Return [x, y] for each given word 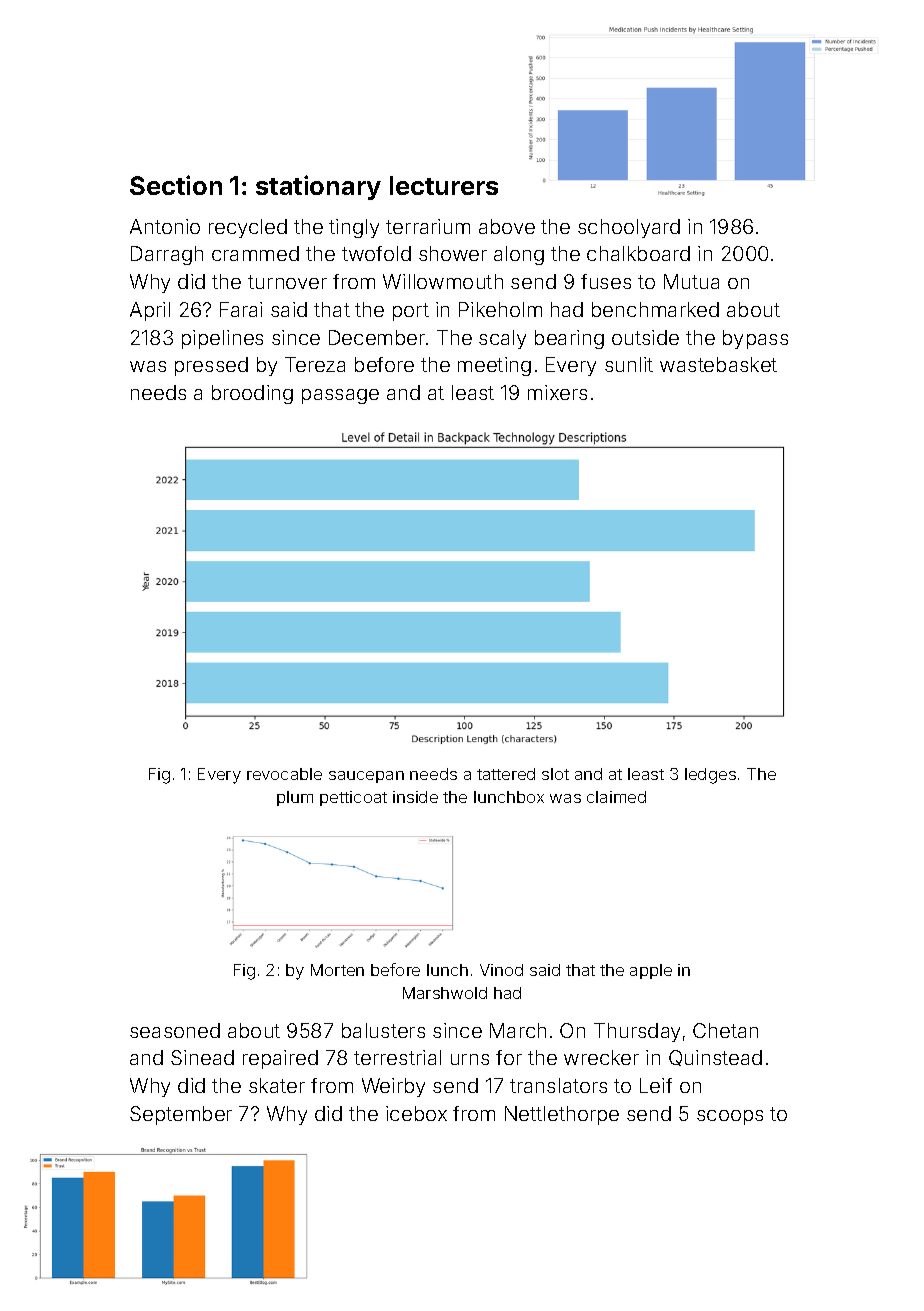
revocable [284, 774]
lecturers [444, 185]
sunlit [629, 364]
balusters [383, 1030]
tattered [506, 774]
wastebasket [718, 364]
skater [277, 1085]
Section [176, 185]
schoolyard [629, 228]
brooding [252, 394]
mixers [557, 392]
